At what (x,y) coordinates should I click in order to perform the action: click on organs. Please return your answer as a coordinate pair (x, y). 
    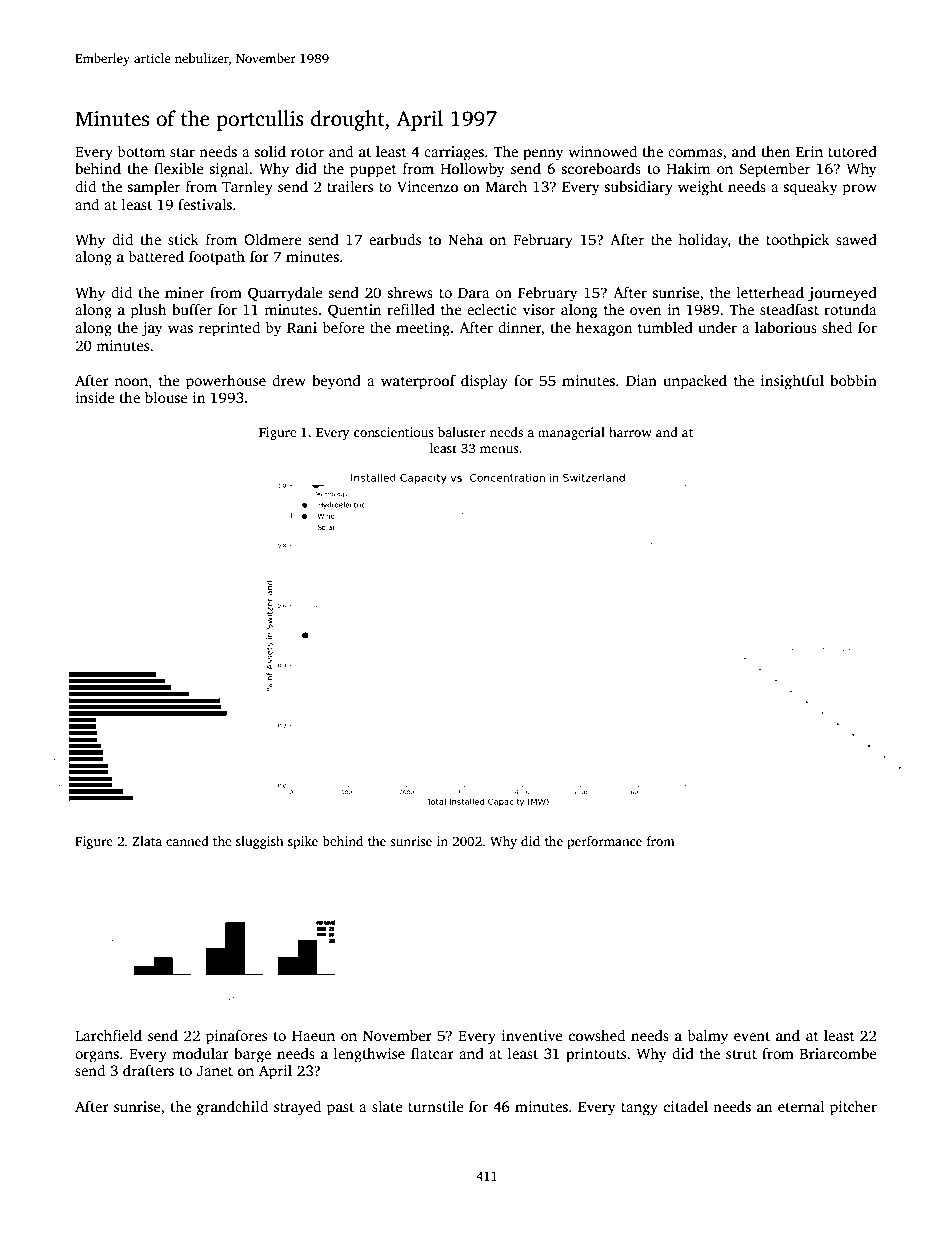
    Looking at the image, I should click on (97, 1057).
